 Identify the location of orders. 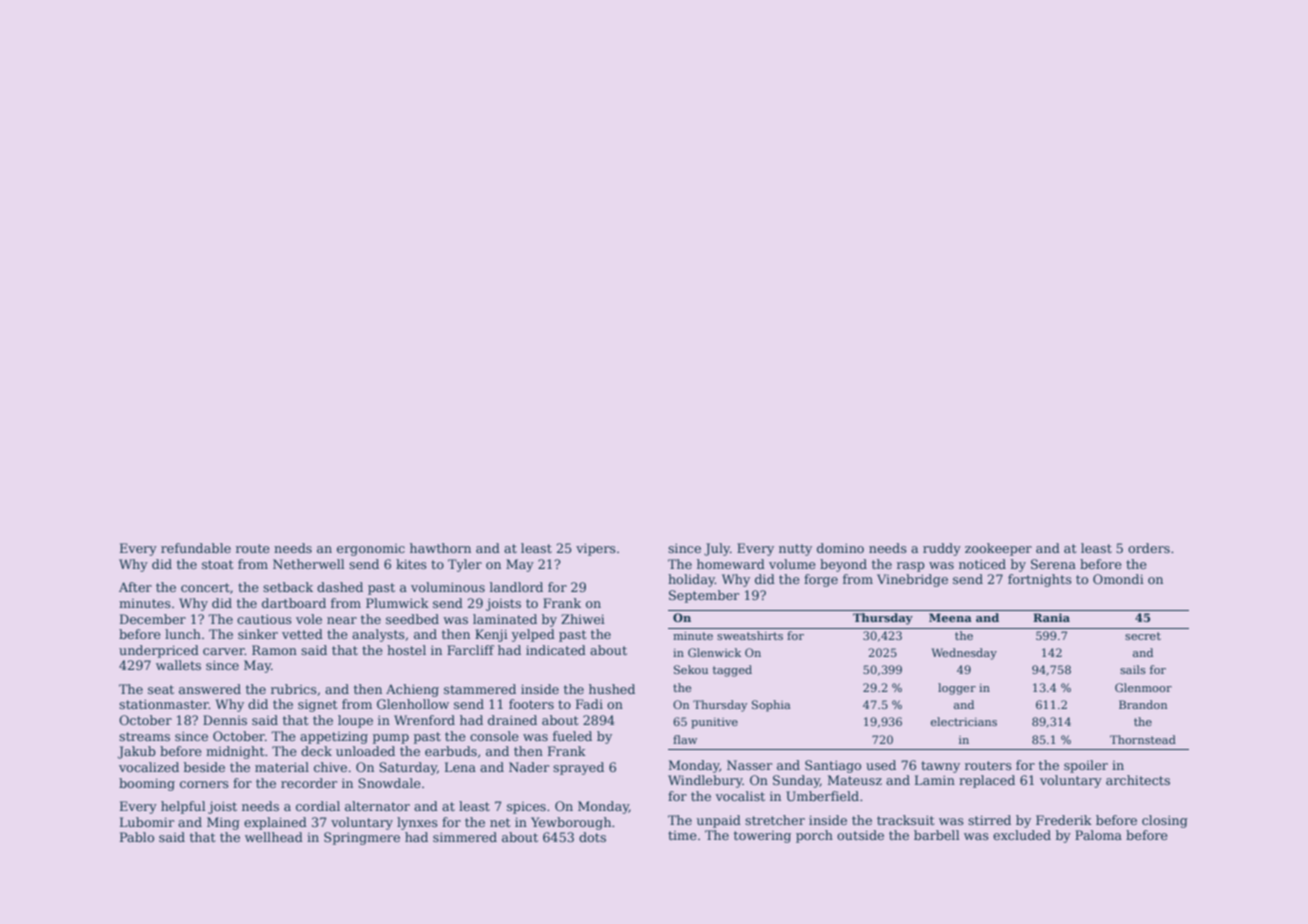
(1149, 548).
